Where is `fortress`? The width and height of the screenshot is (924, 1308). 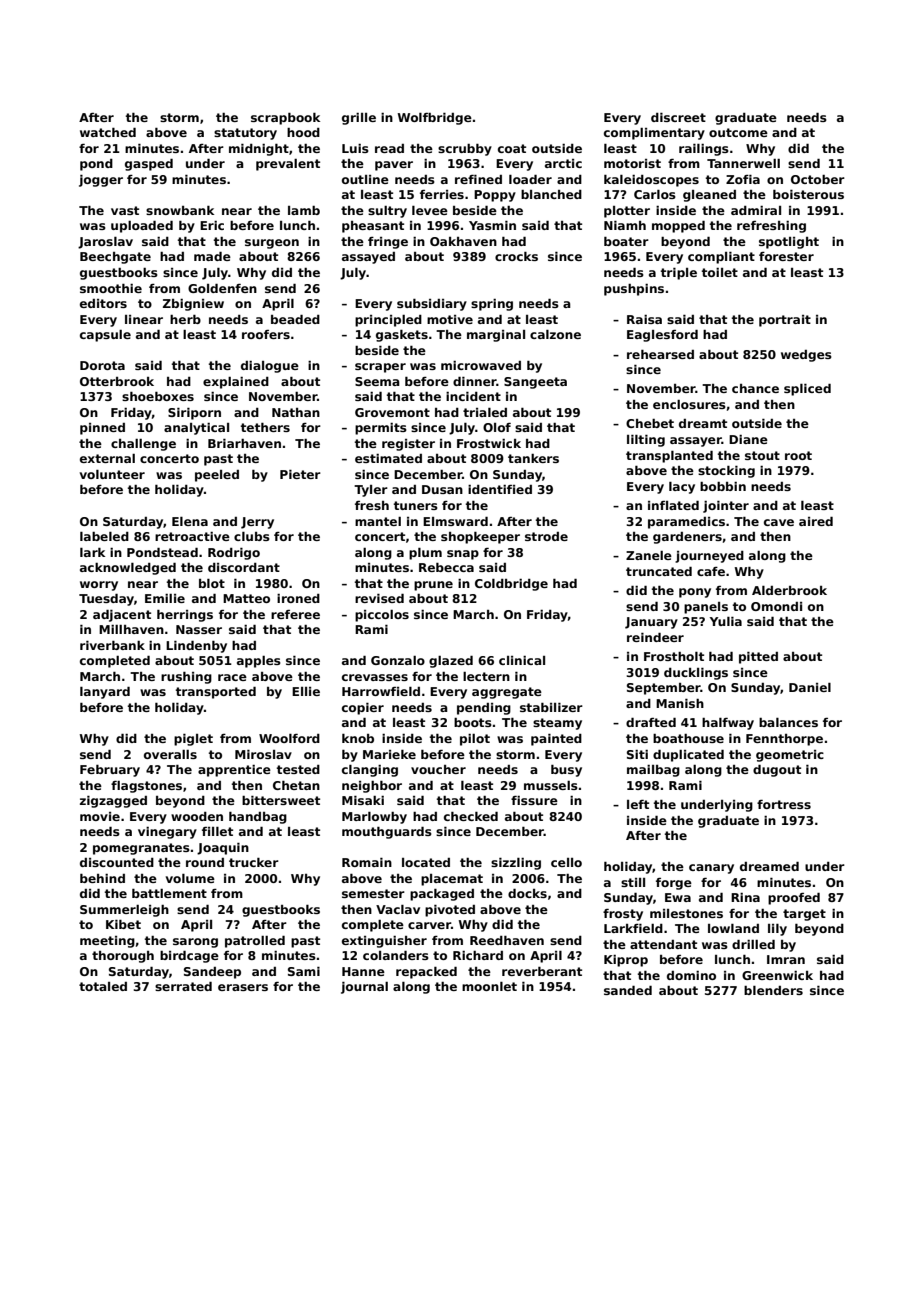
fortress is located at coordinates (784, 804).
